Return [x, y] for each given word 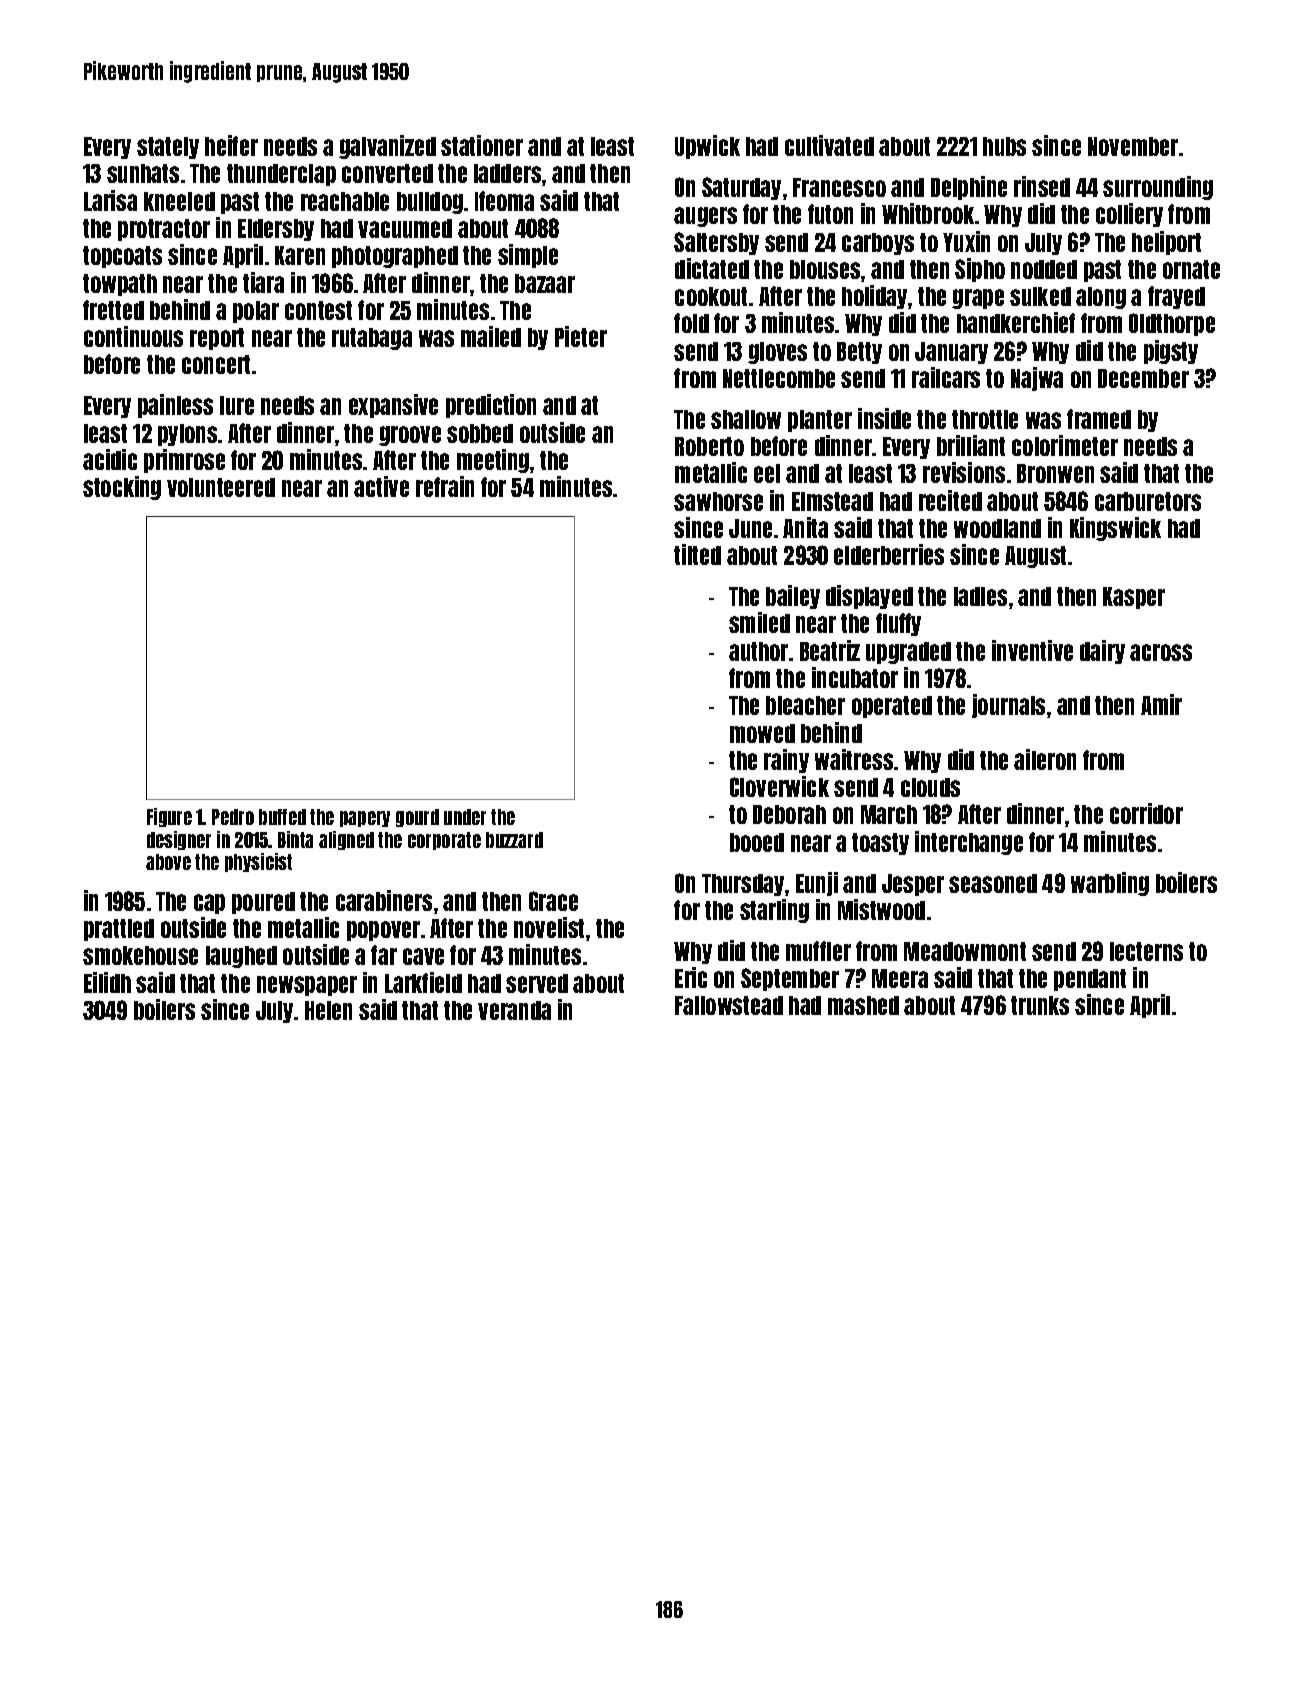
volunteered [221, 487]
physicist [258, 862]
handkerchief [1016, 322]
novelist [549, 927]
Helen [328, 1010]
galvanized [387, 147]
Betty [859, 353]
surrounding [1158, 188]
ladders [507, 173]
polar [256, 312]
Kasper [1134, 598]
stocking [122, 488]
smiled [759, 622]
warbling [1110, 884]
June [750, 528]
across [1161, 652]
